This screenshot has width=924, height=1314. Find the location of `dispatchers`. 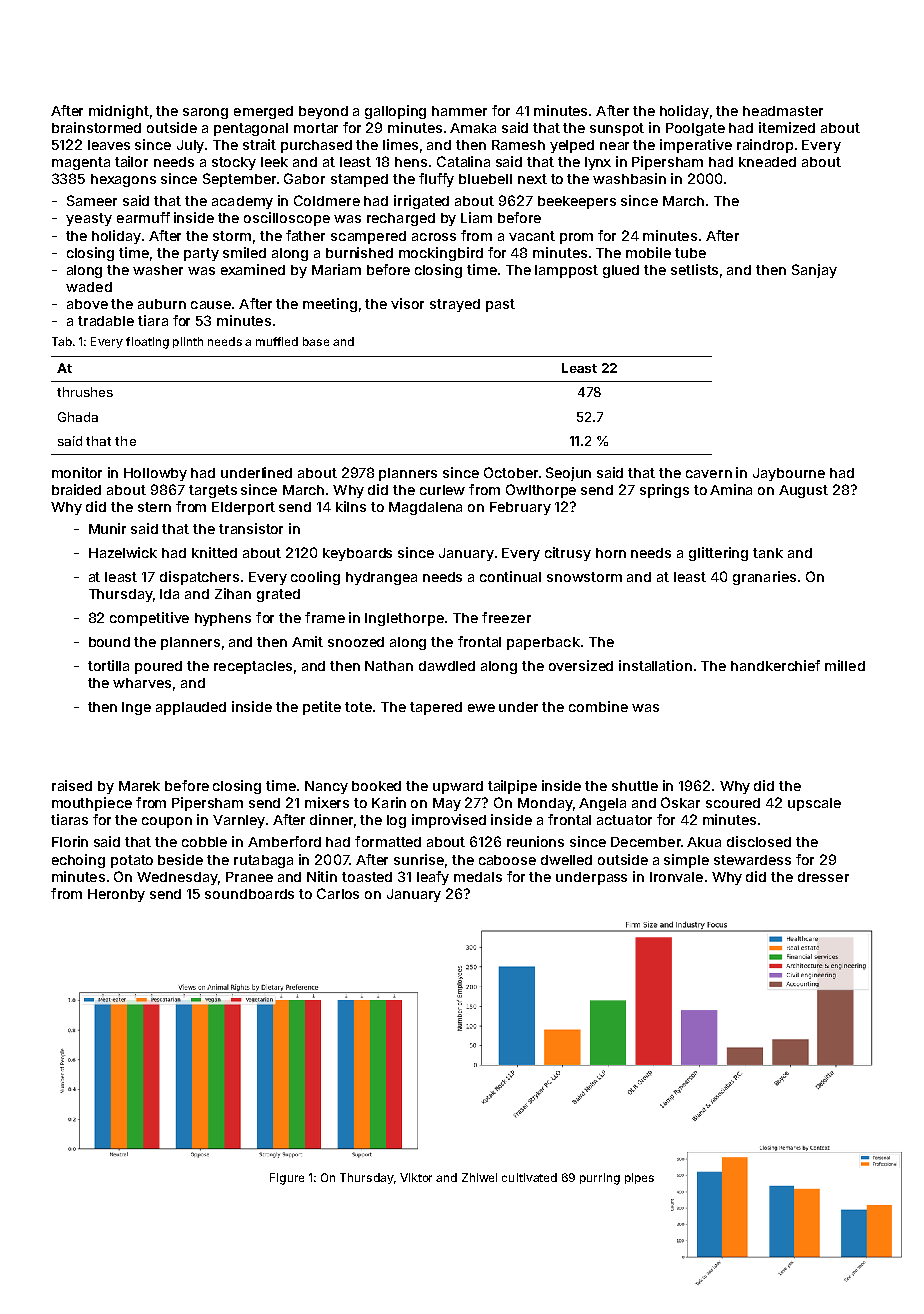

dispatchers is located at coordinates (199, 578).
